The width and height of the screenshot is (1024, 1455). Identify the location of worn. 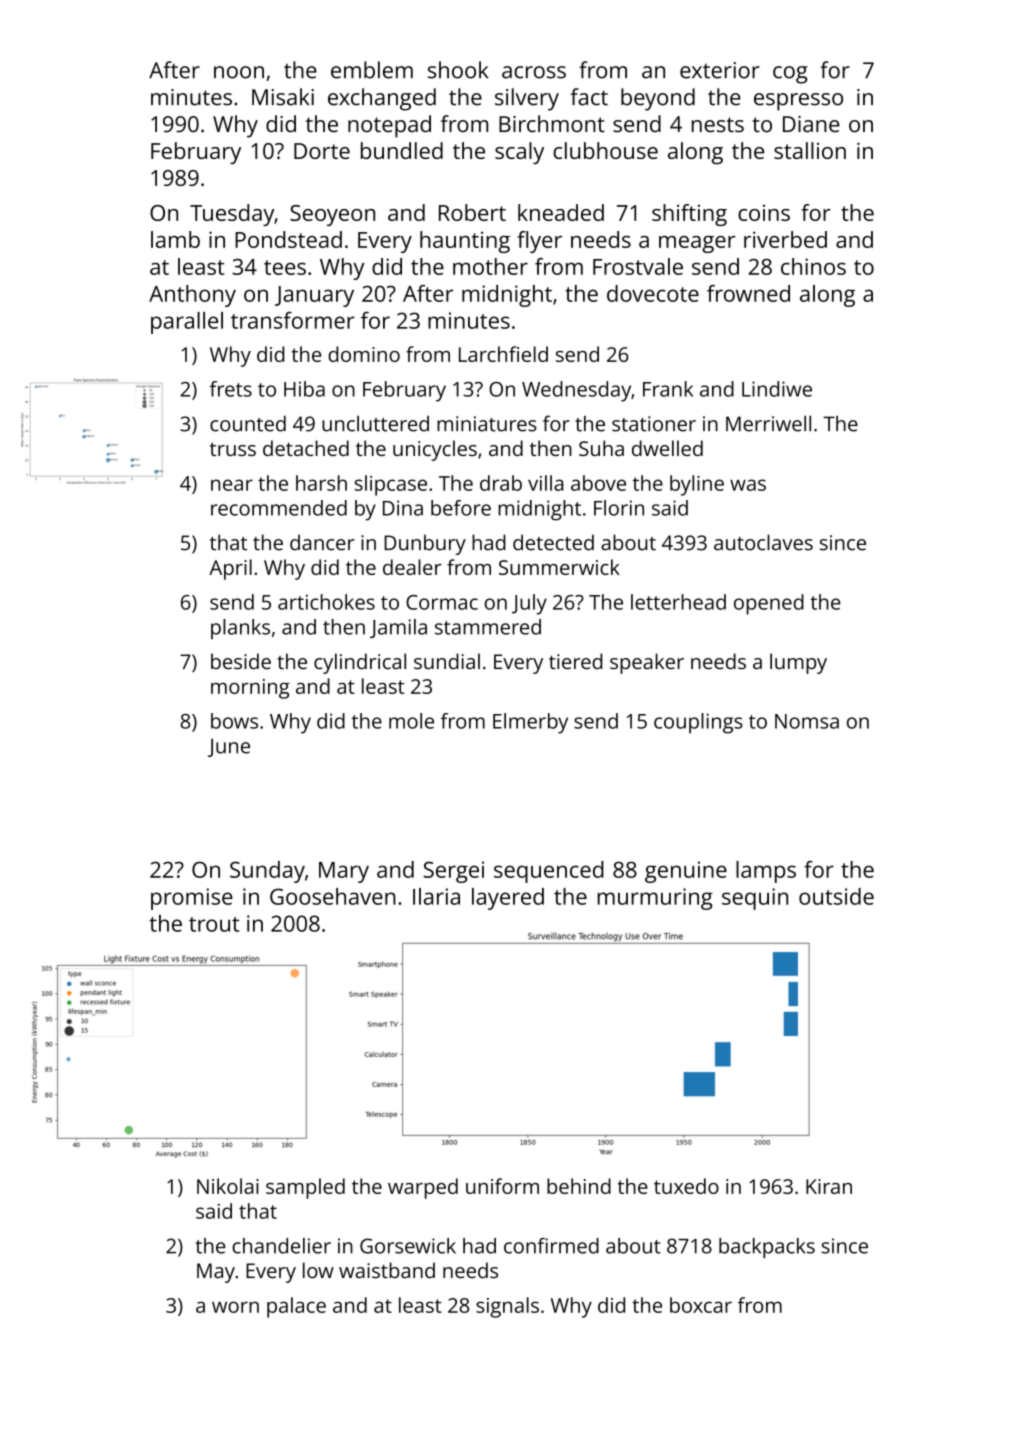
(235, 1307).
